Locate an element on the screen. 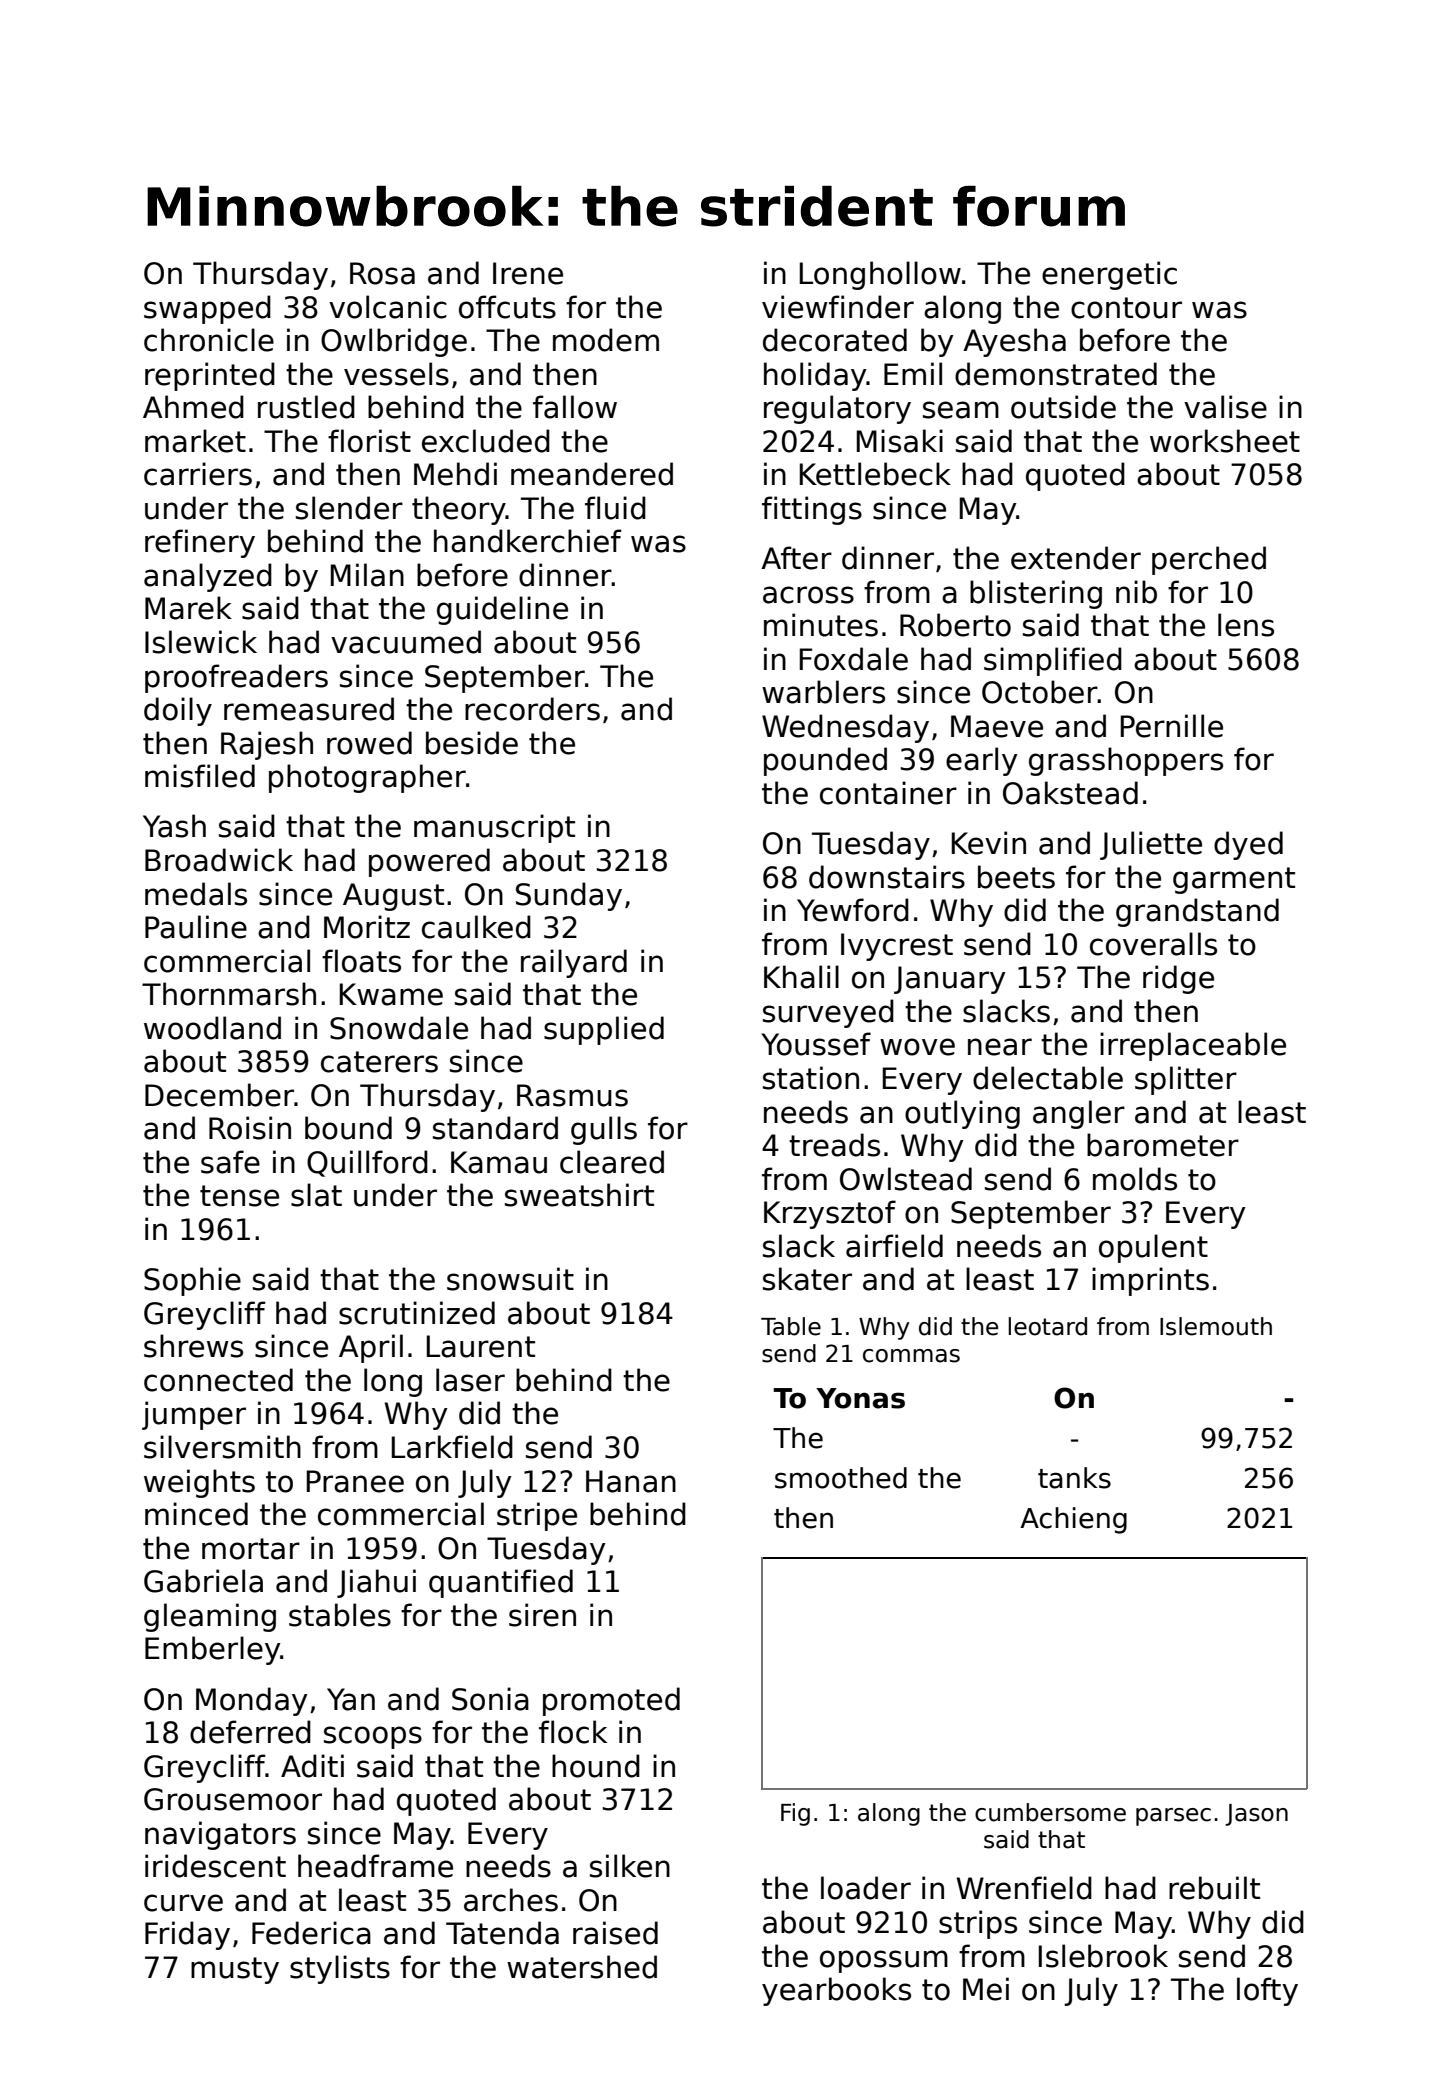 Image resolution: width=1450 pixels, height=2100 pixels. Achieng is located at coordinates (1073, 1520).
